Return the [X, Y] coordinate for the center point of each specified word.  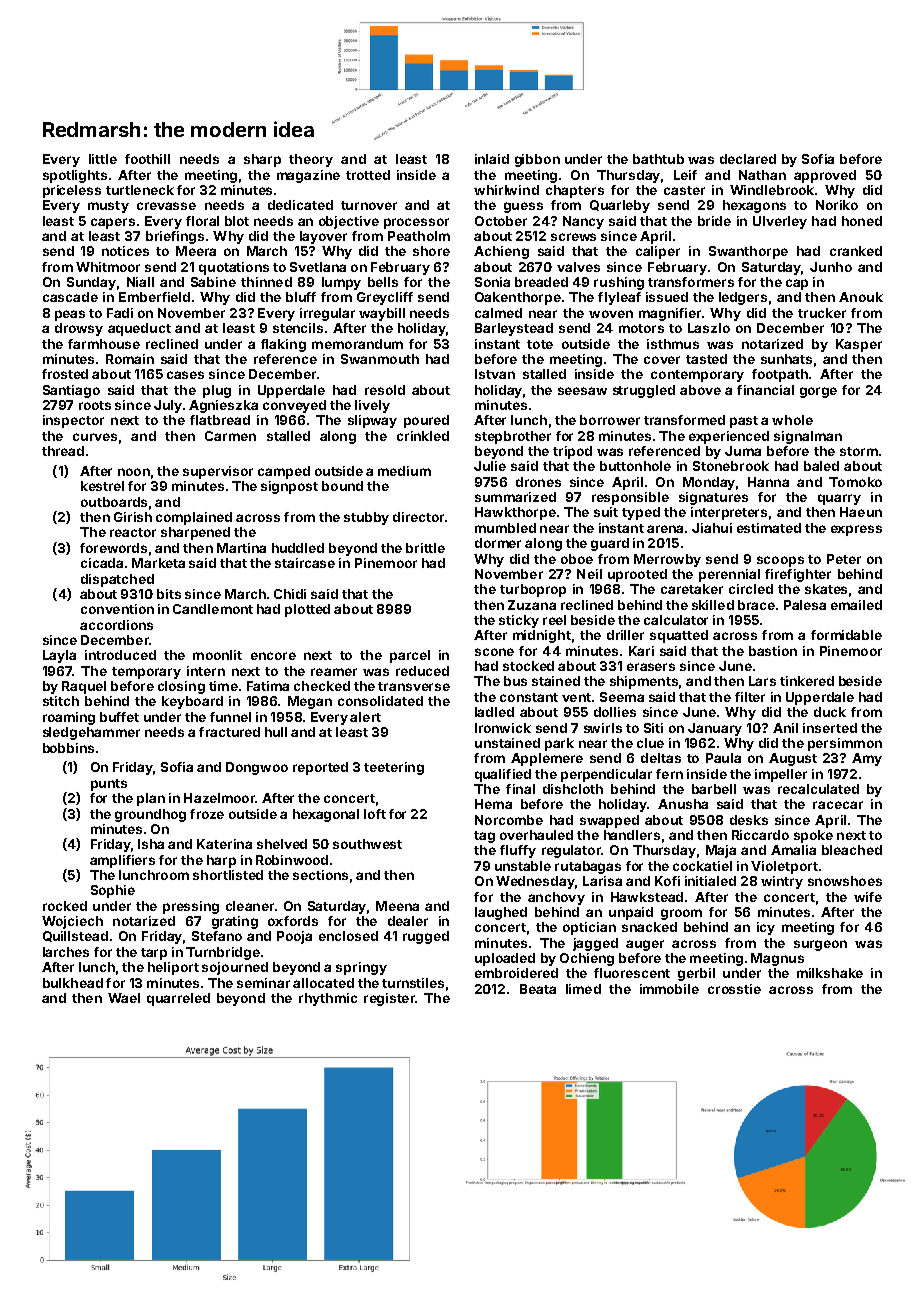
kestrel [102, 486]
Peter [844, 559]
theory [311, 160]
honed [862, 221]
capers [113, 223]
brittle [425, 548]
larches [66, 952]
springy [361, 968]
